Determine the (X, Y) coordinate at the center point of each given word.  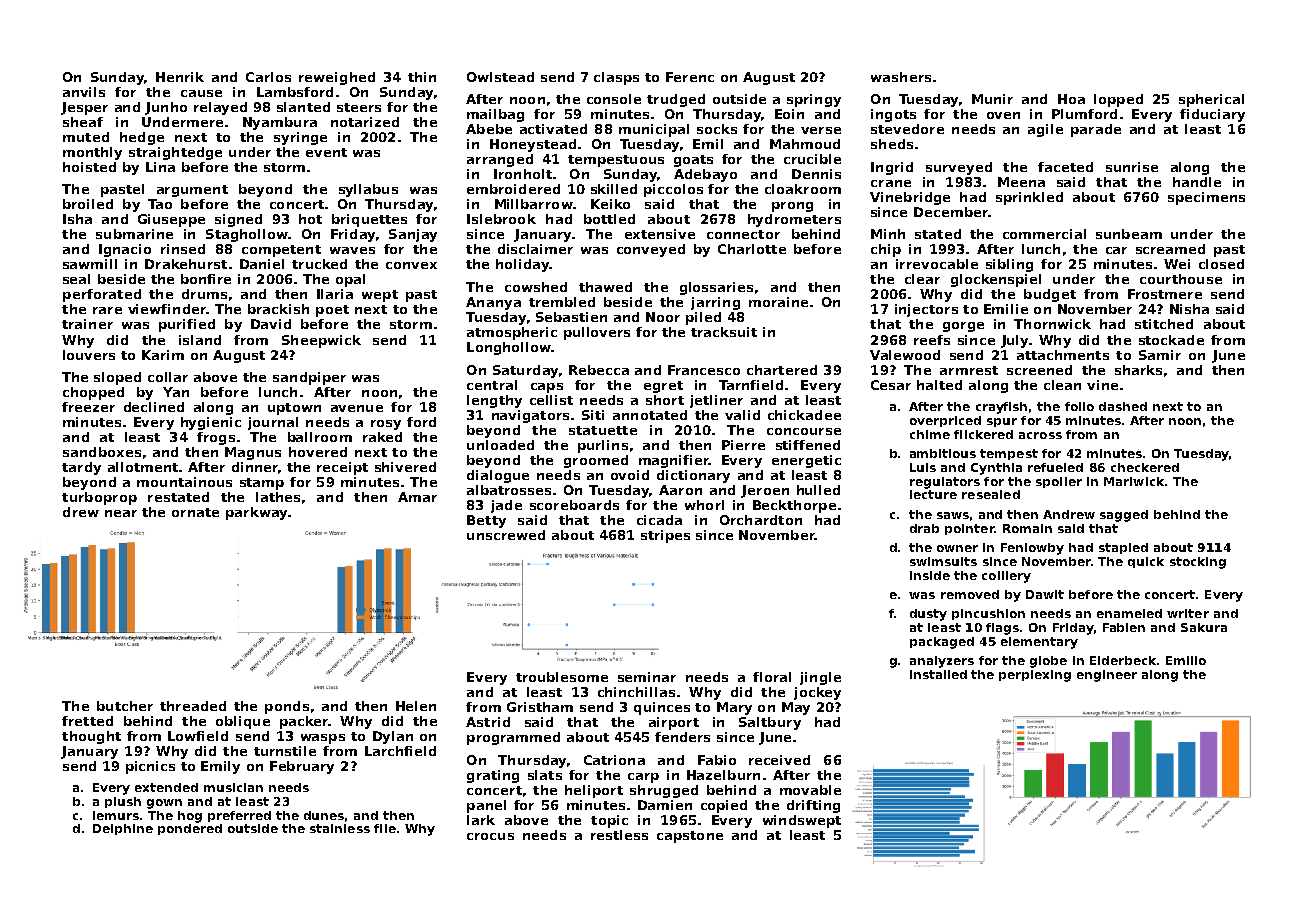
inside (930, 575)
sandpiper (309, 378)
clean (1062, 385)
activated (553, 129)
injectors (926, 310)
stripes (665, 536)
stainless (340, 828)
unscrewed (506, 535)
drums (204, 294)
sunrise (1132, 167)
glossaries (716, 288)
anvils (84, 92)
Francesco (704, 370)
